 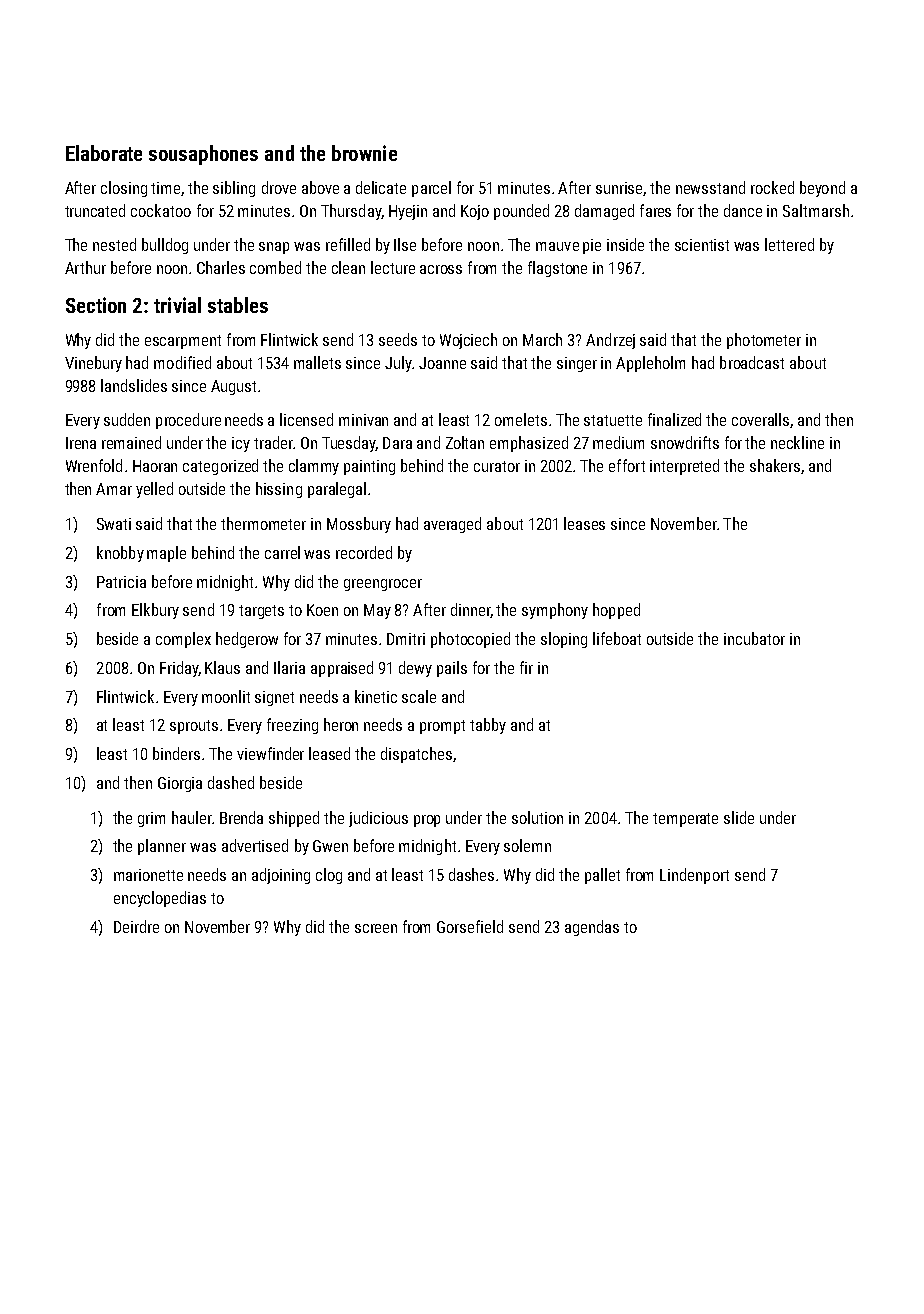 I want to click on sousaphones, so click(x=203, y=155).
